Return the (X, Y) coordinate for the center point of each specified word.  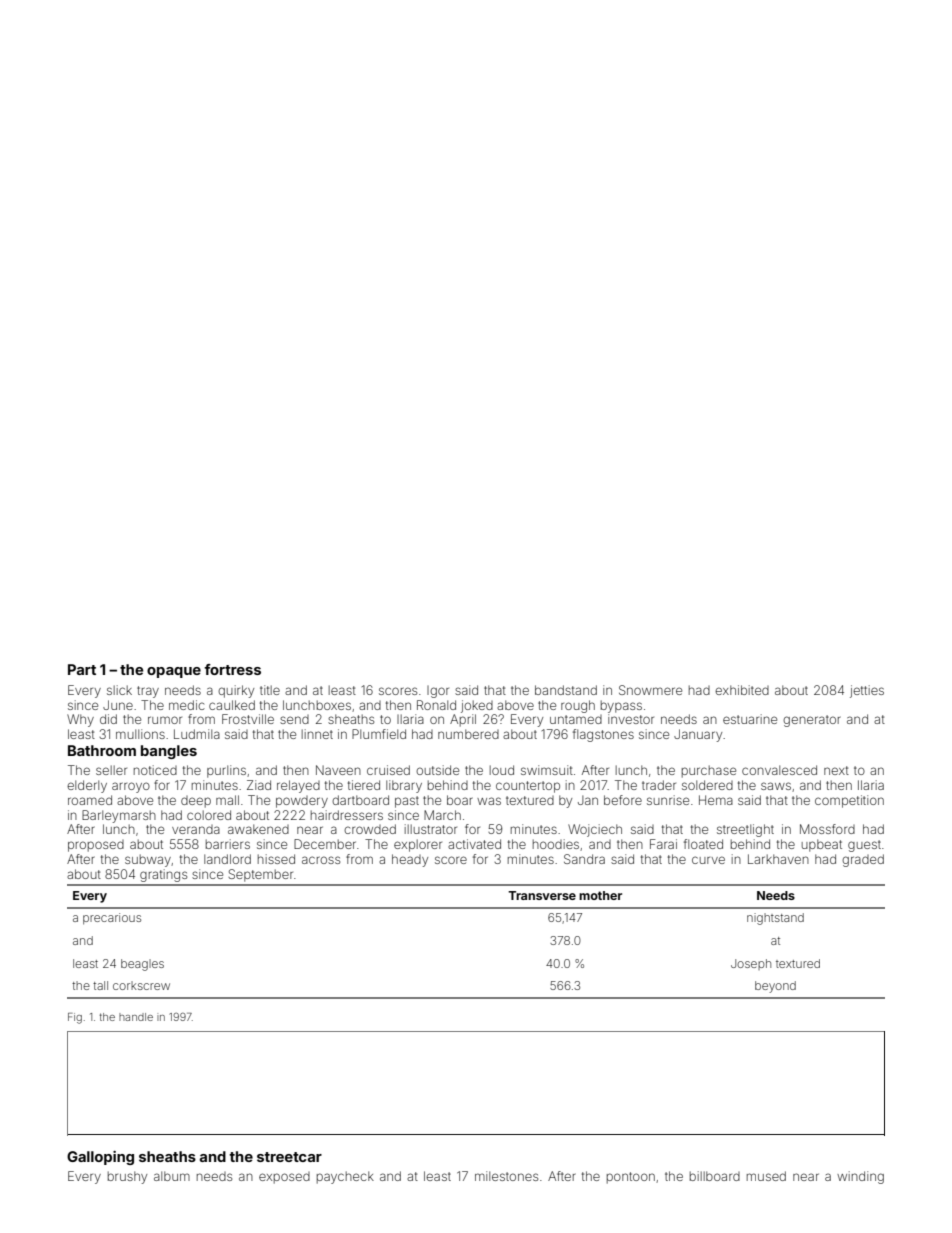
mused (766, 1176)
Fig (75, 1018)
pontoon (631, 1178)
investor (631, 719)
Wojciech (595, 830)
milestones (506, 1176)
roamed (90, 800)
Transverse (542, 895)
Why (80, 720)
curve (708, 860)
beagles (142, 965)
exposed (284, 1178)
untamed (576, 719)
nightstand (775, 919)
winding (860, 1177)
